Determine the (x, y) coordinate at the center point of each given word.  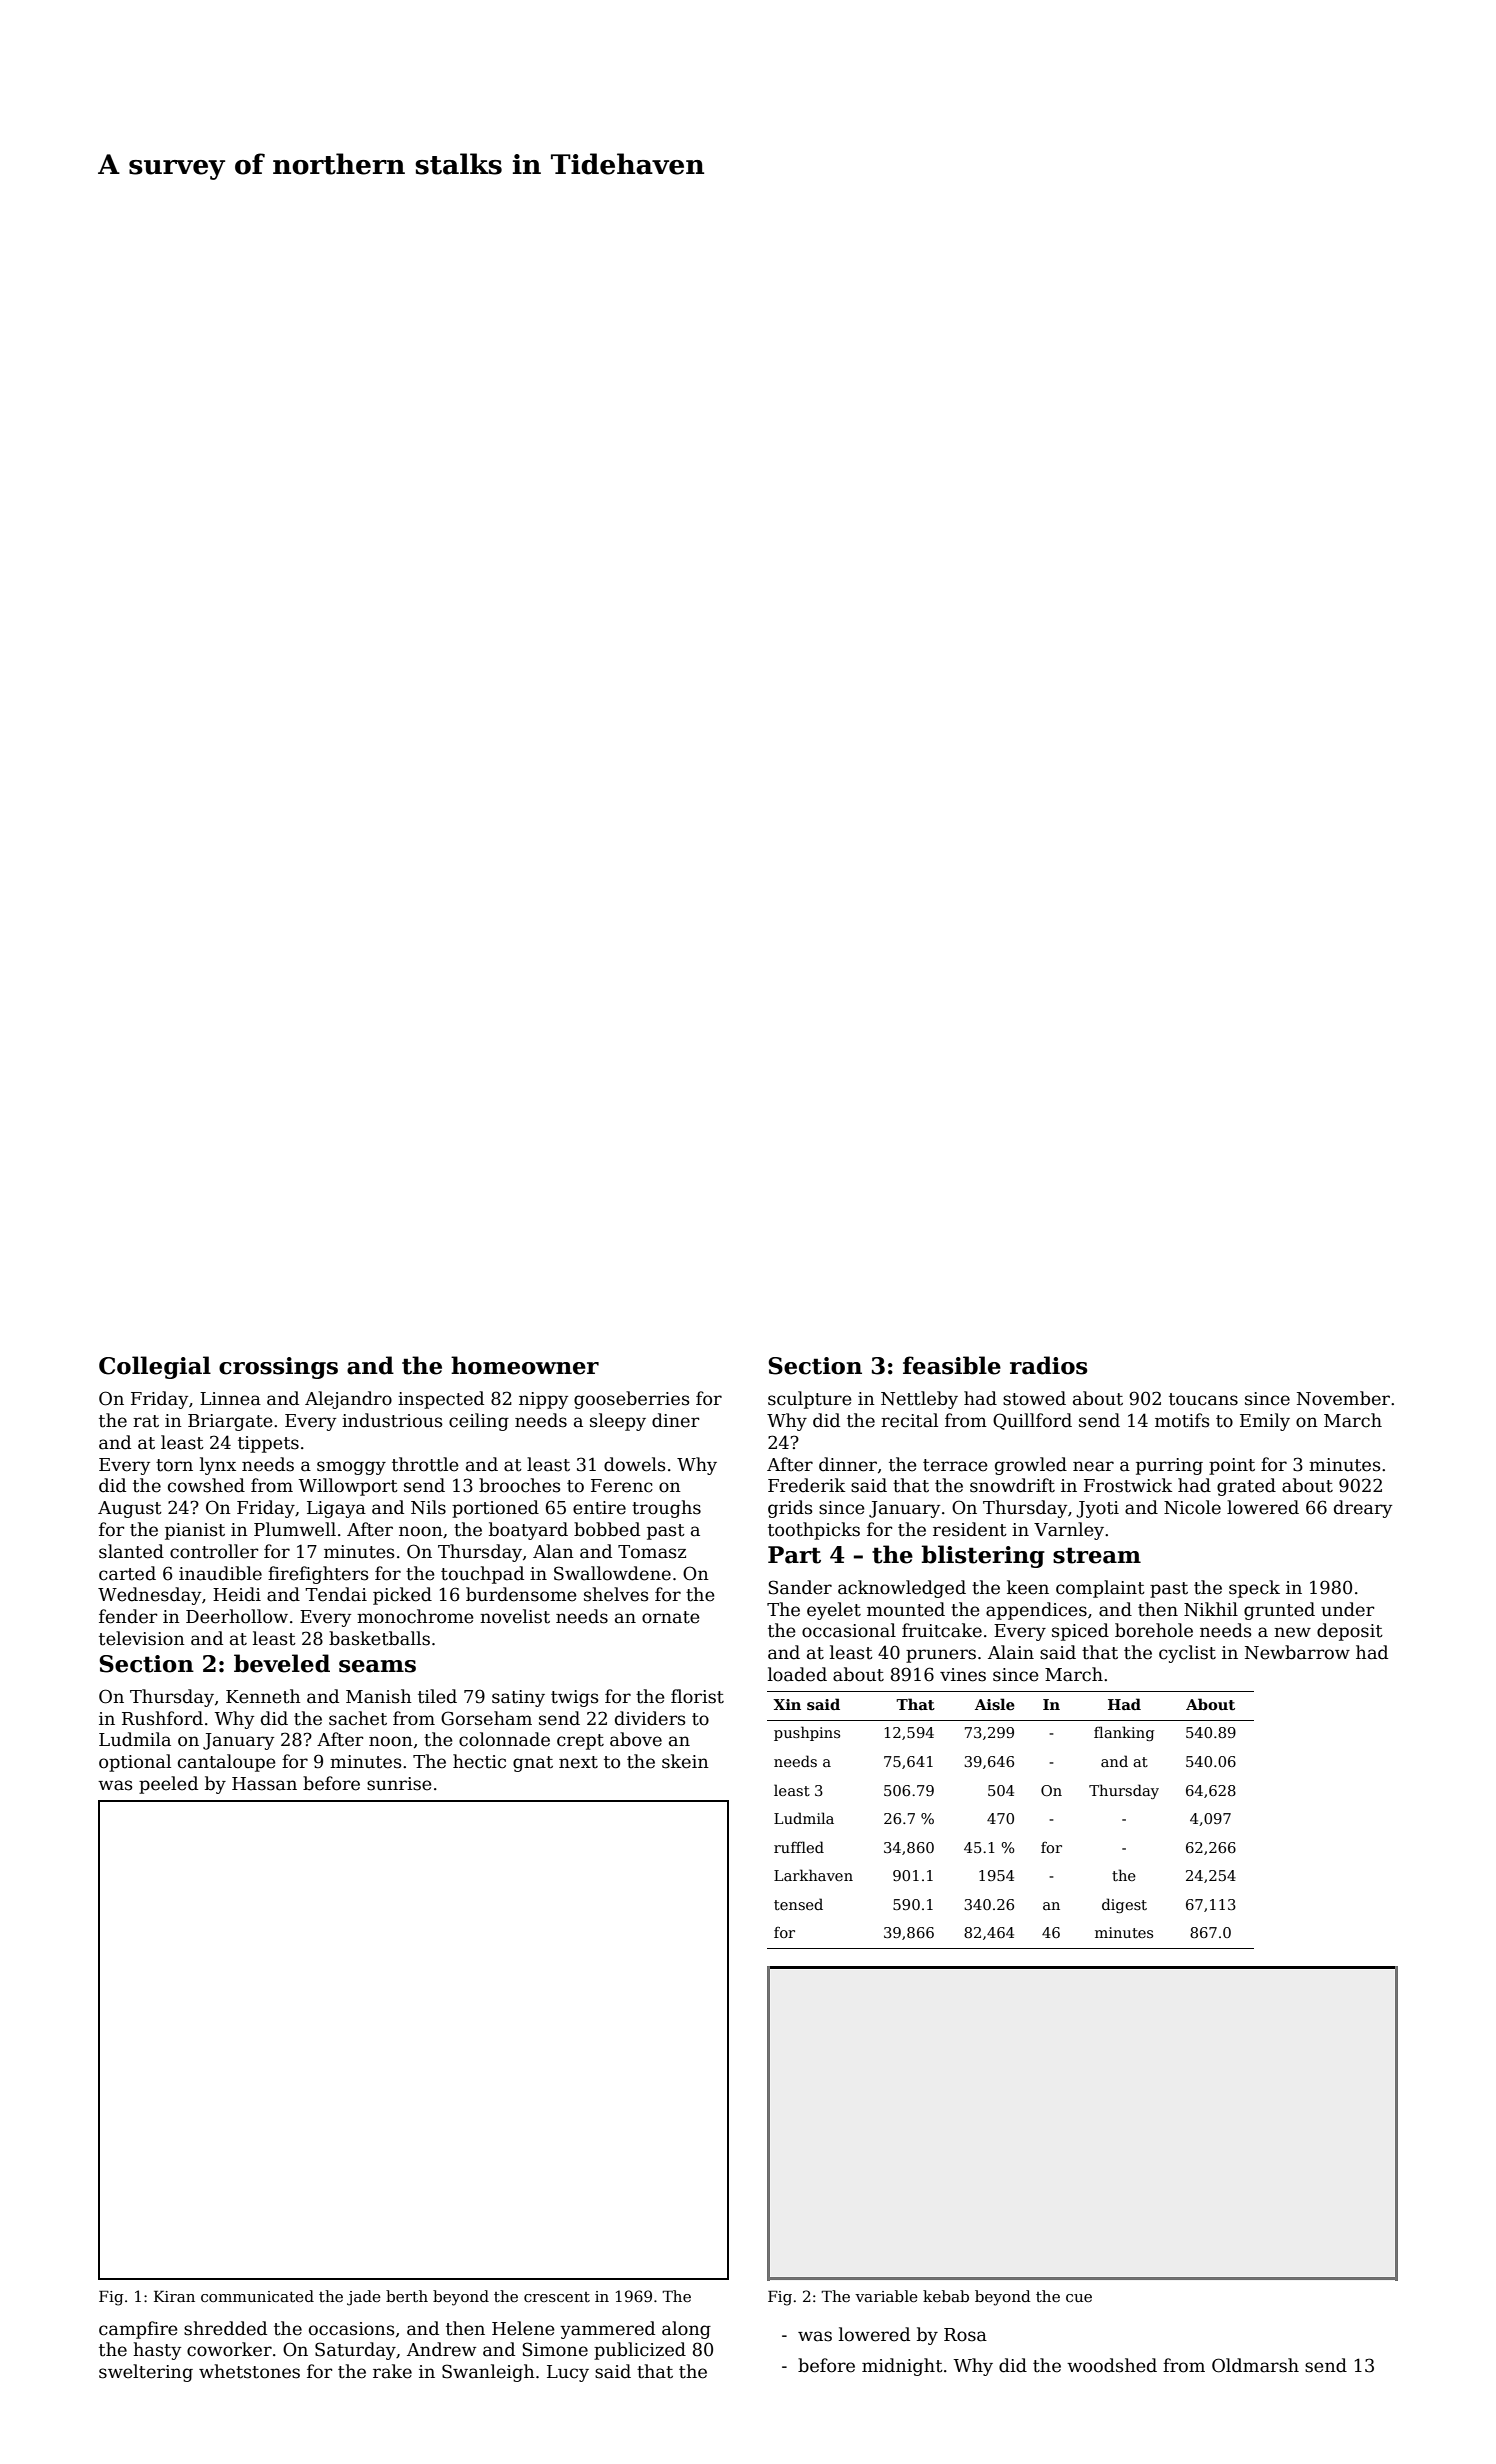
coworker (229, 2349)
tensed (798, 1904)
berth (407, 2296)
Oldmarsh (1255, 2365)
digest (1124, 1905)
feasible (952, 1365)
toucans (1203, 1399)
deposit (1350, 1632)
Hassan (264, 1784)
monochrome (415, 1616)
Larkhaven (813, 1875)
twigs (575, 1698)
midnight (902, 2367)
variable (886, 2296)
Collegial (155, 1367)
